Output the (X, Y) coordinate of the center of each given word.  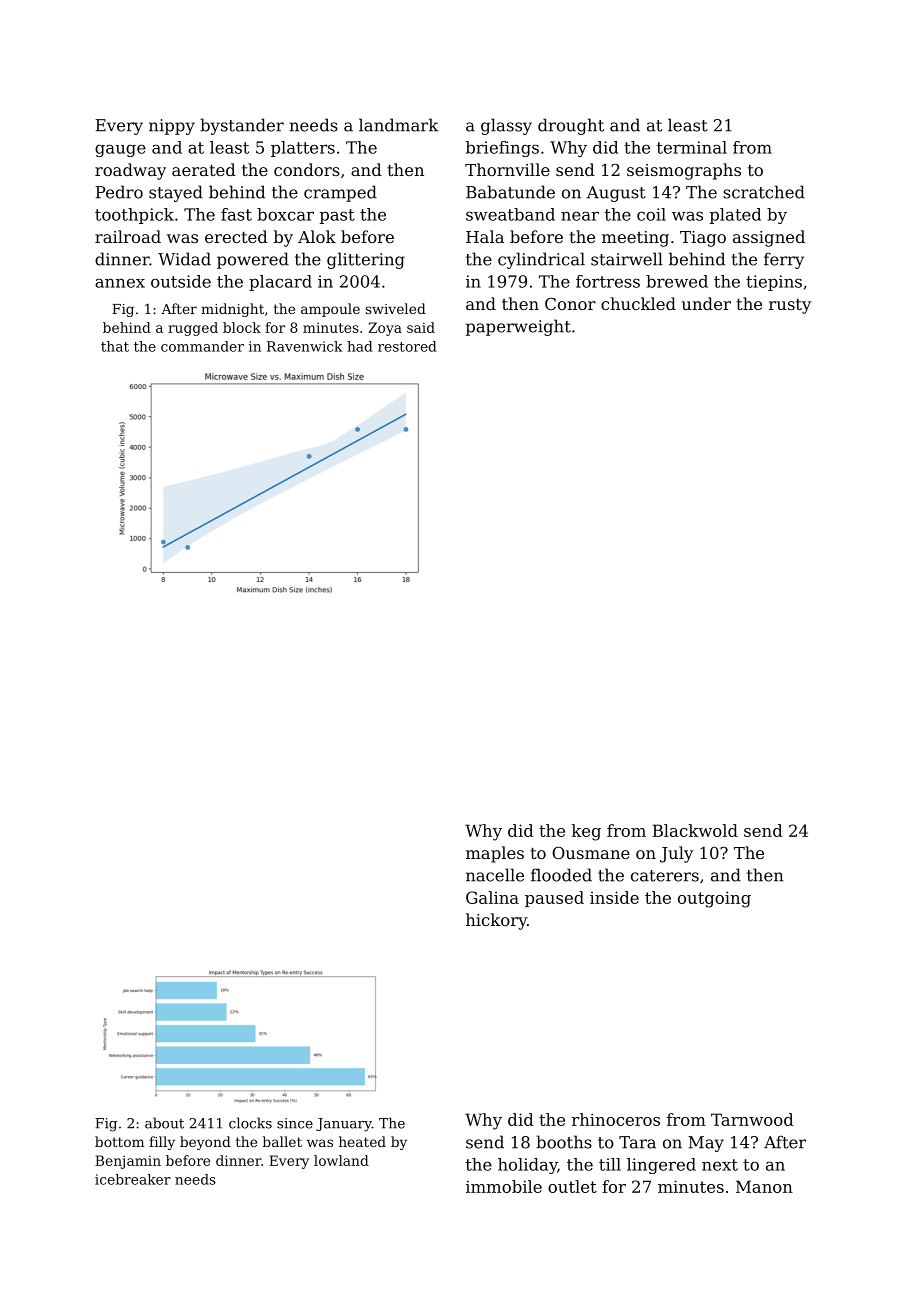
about (164, 1123)
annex (120, 283)
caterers (665, 876)
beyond (205, 1143)
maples (495, 854)
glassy (506, 126)
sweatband (510, 214)
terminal (692, 147)
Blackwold (695, 830)
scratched (764, 192)
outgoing (714, 899)
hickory (496, 921)
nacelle (495, 875)
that (115, 346)
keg (586, 832)
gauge (120, 150)
